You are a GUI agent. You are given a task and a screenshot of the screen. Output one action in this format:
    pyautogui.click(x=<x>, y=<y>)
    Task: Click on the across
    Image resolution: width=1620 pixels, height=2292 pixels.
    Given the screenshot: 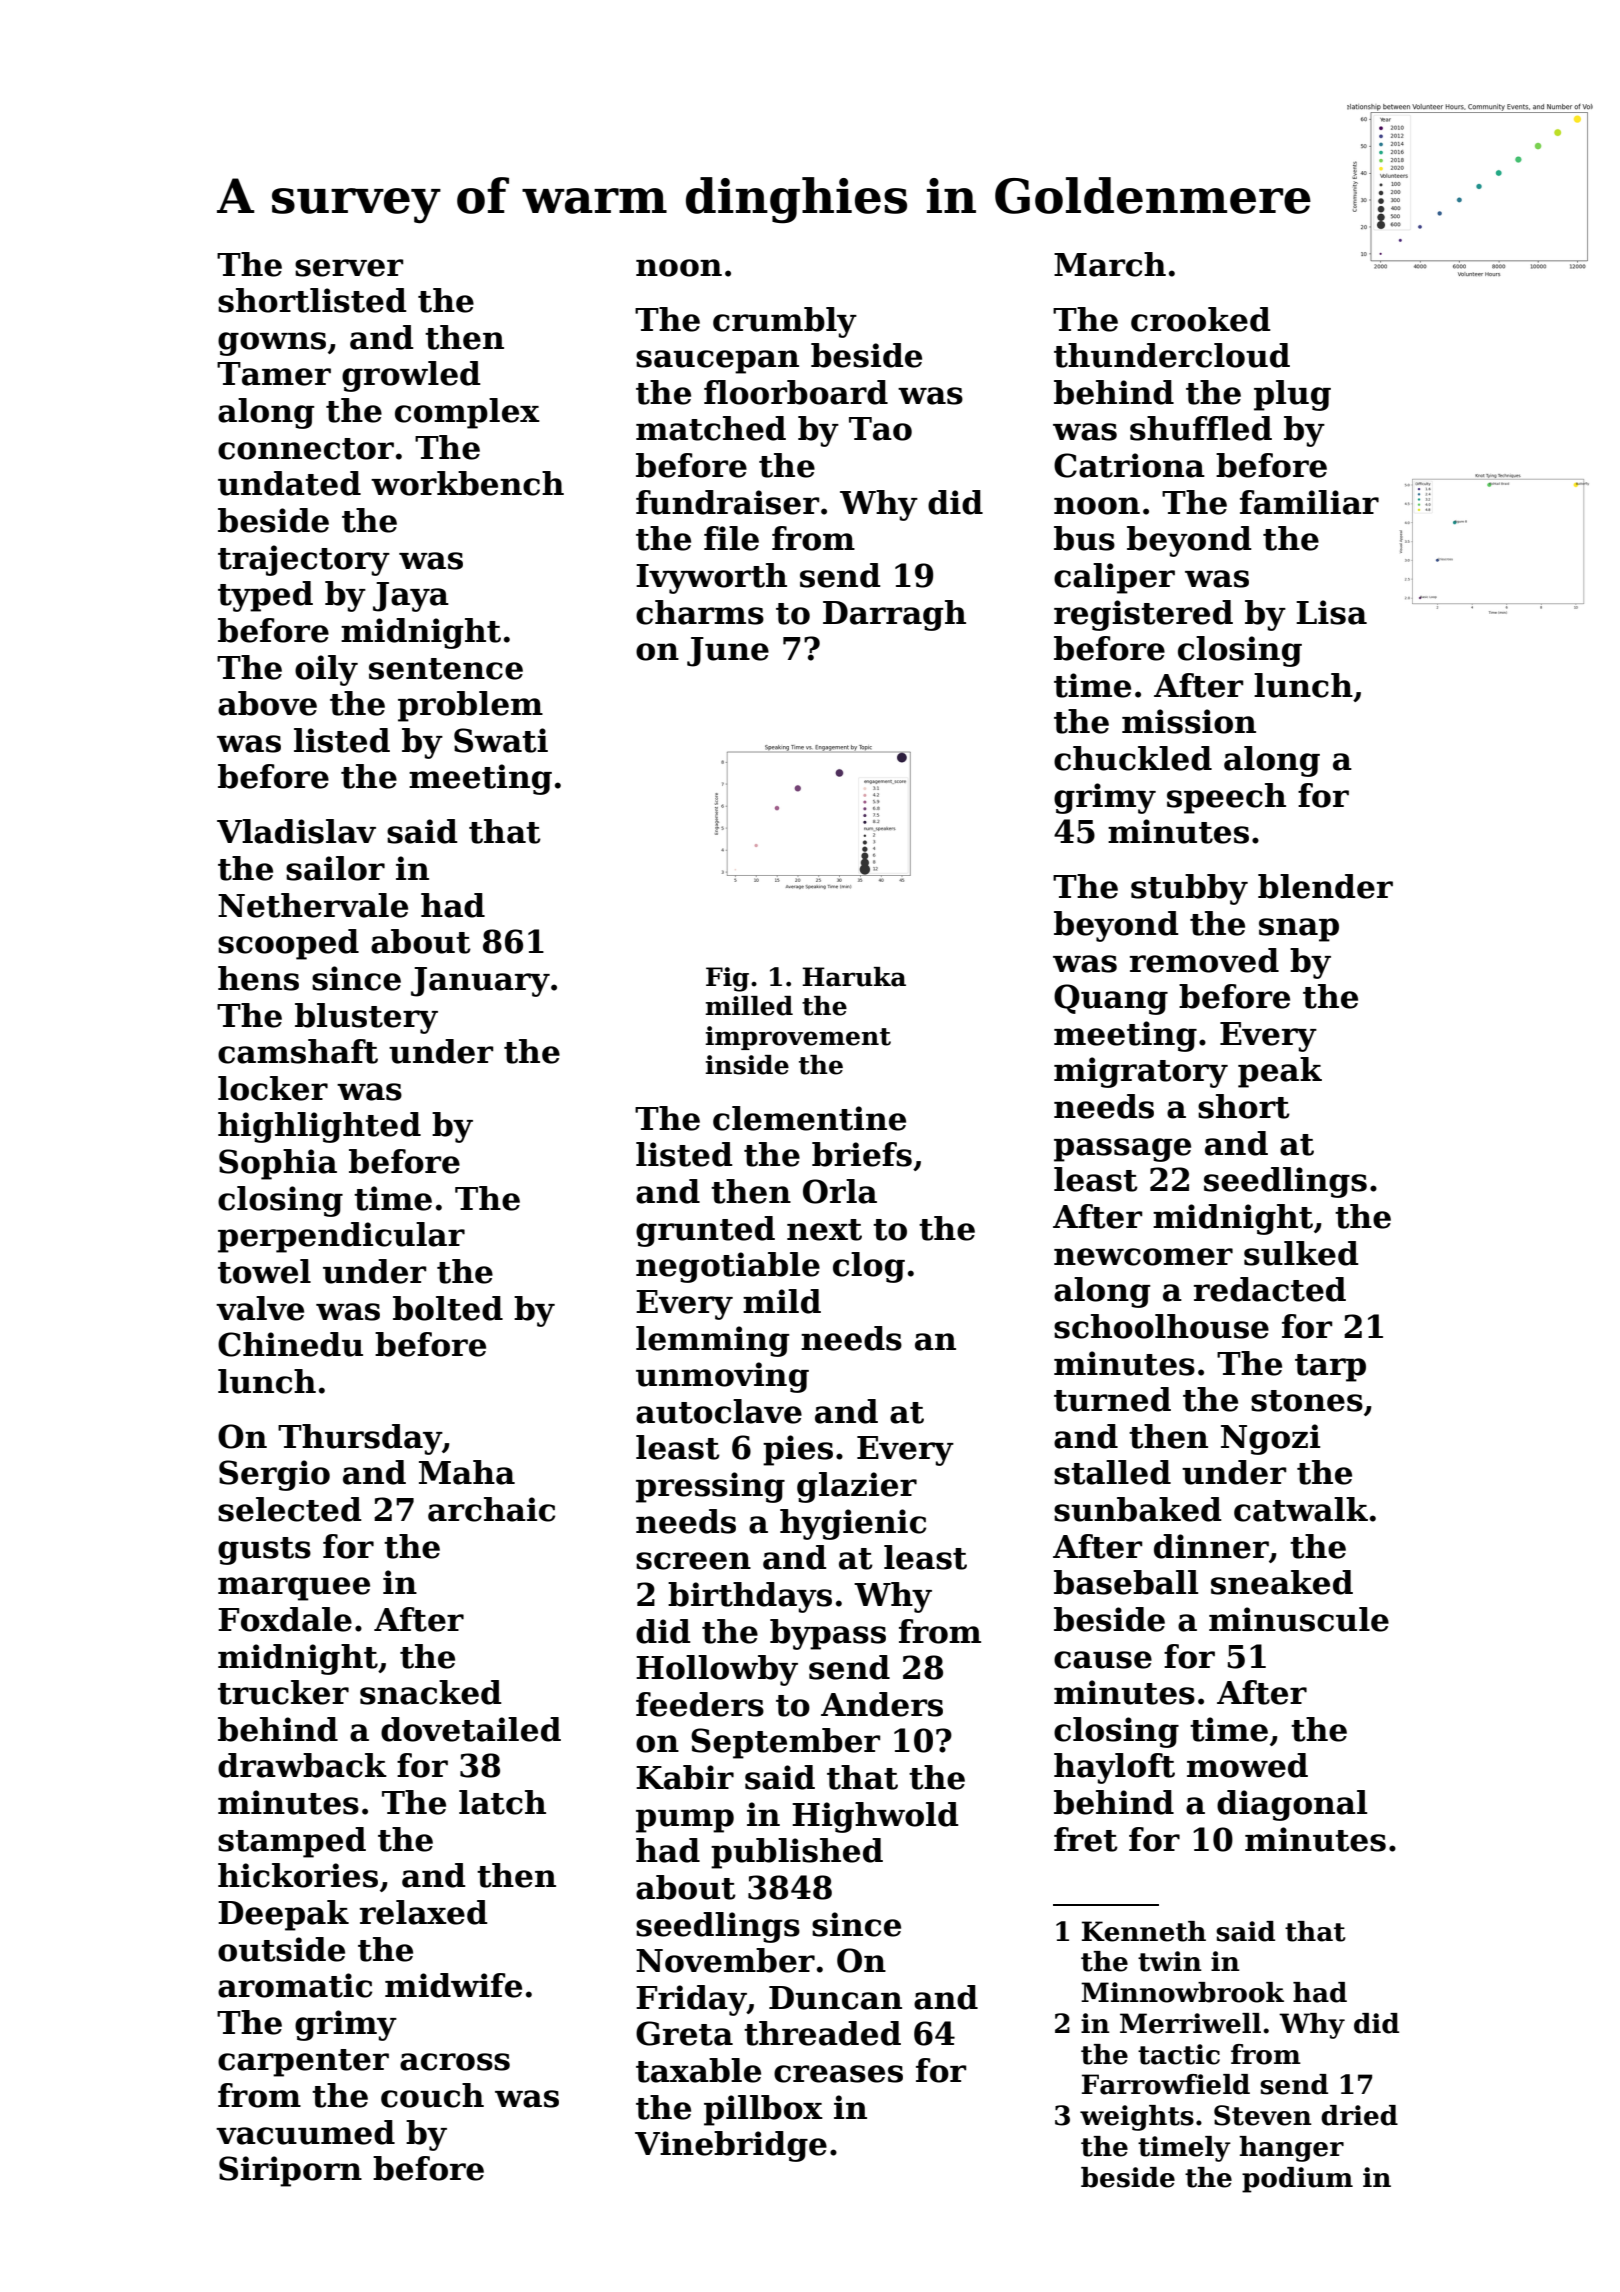 What is the action you would take?
    pyautogui.click(x=455, y=2062)
